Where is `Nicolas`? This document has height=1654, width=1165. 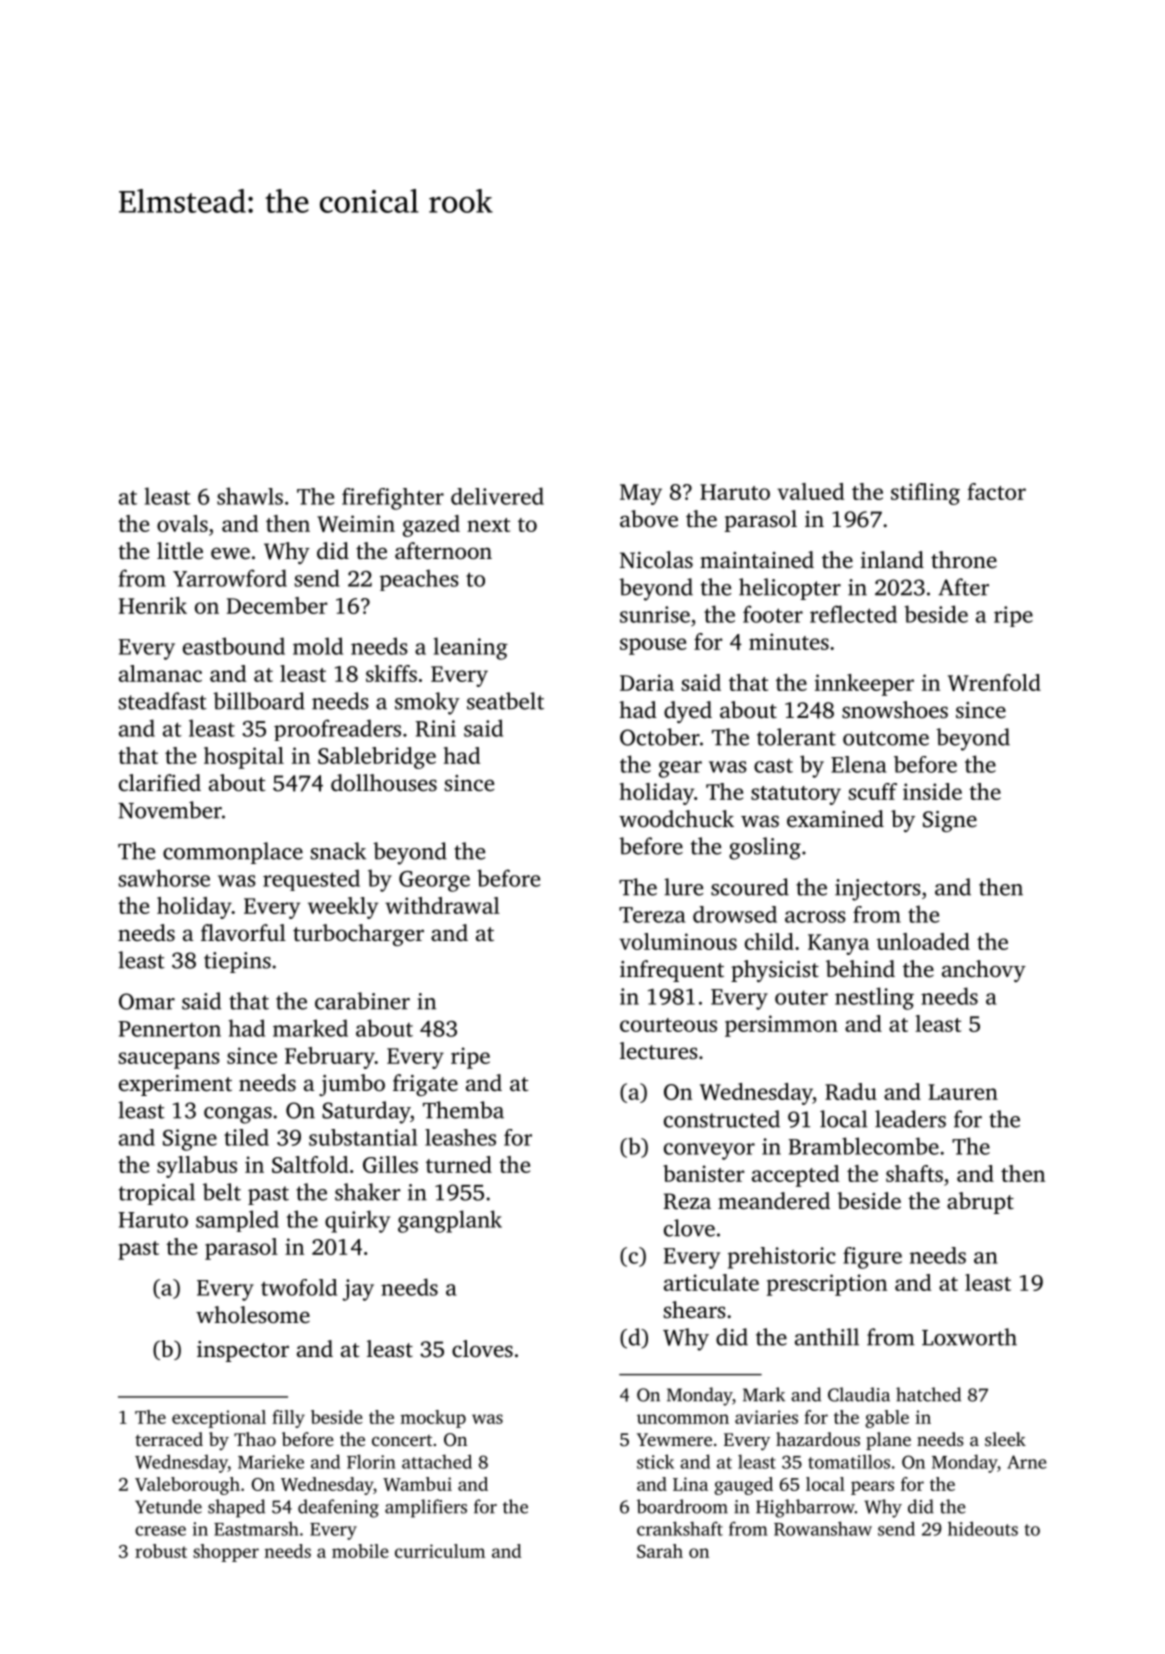 Nicolas is located at coordinates (656, 559).
